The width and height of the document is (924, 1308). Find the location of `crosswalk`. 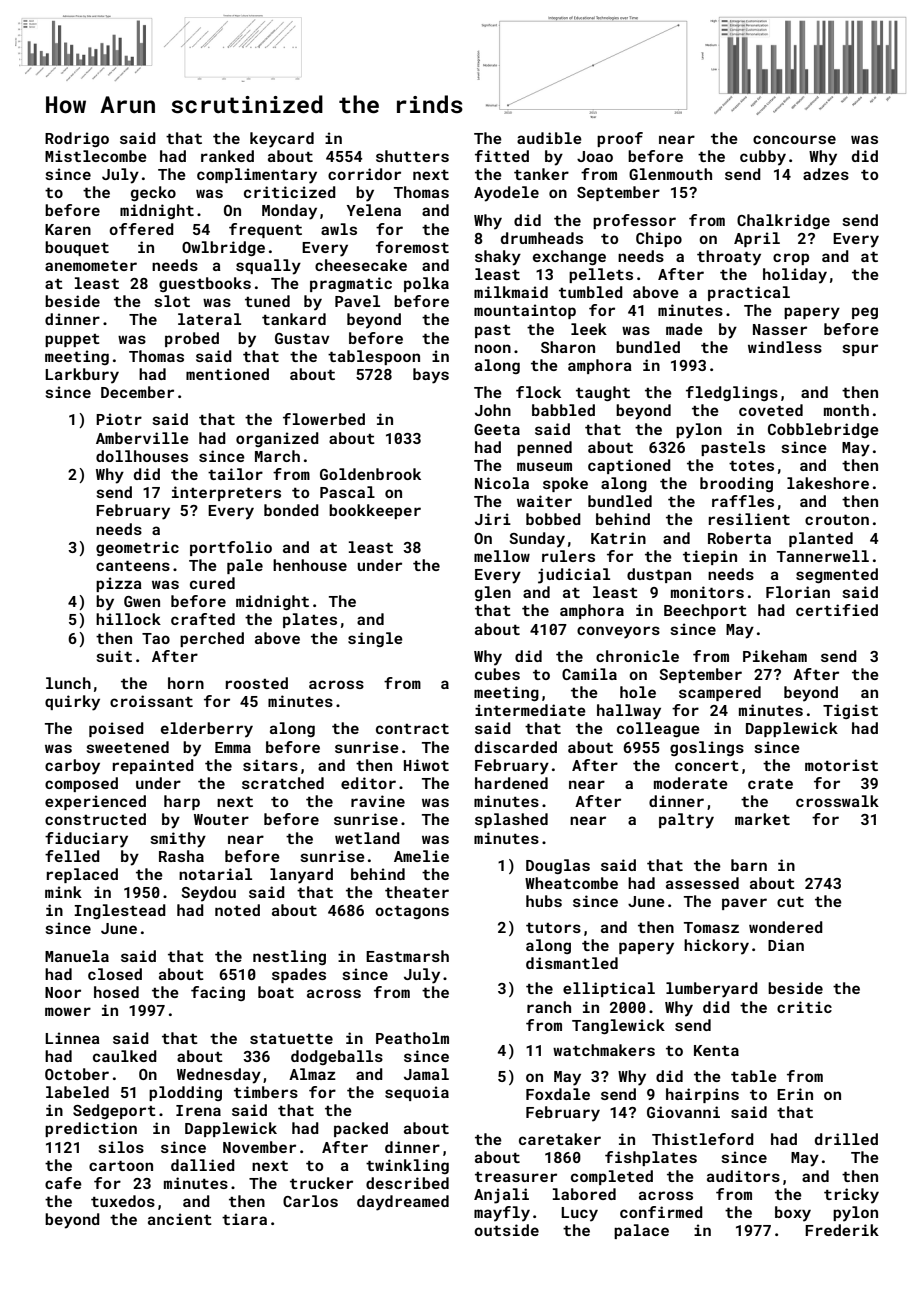

crosswalk is located at coordinates (837, 801).
